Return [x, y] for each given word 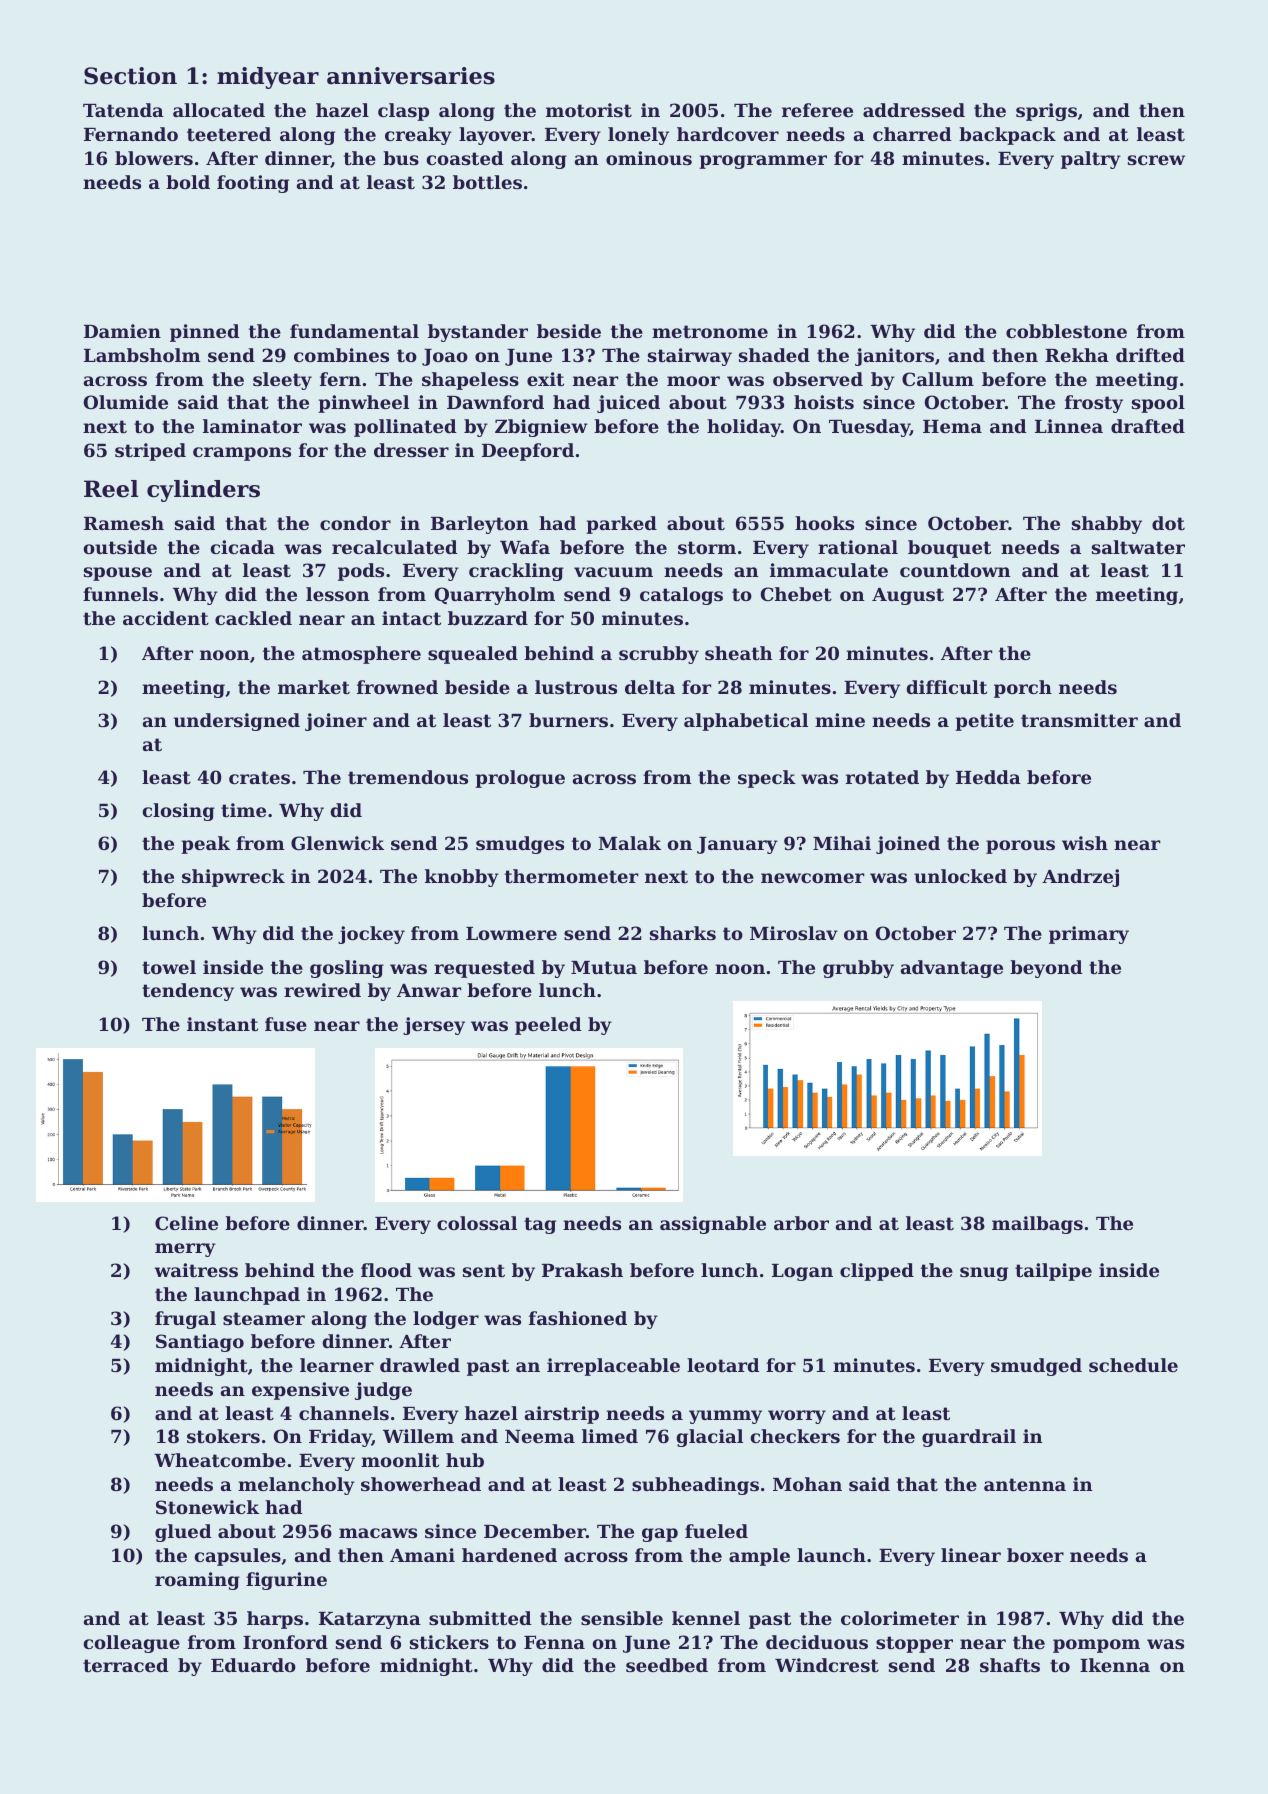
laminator [252, 426]
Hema [952, 426]
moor [693, 381]
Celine [186, 1223]
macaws [378, 1533]
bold [188, 182]
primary [1089, 935]
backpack [1007, 136]
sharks [683, 933]
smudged [1036, 1367]
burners [568, 720]
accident [166, 618]
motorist [589, 110]
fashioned [578, 1318]
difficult [947, 687]
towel [169, 967]
